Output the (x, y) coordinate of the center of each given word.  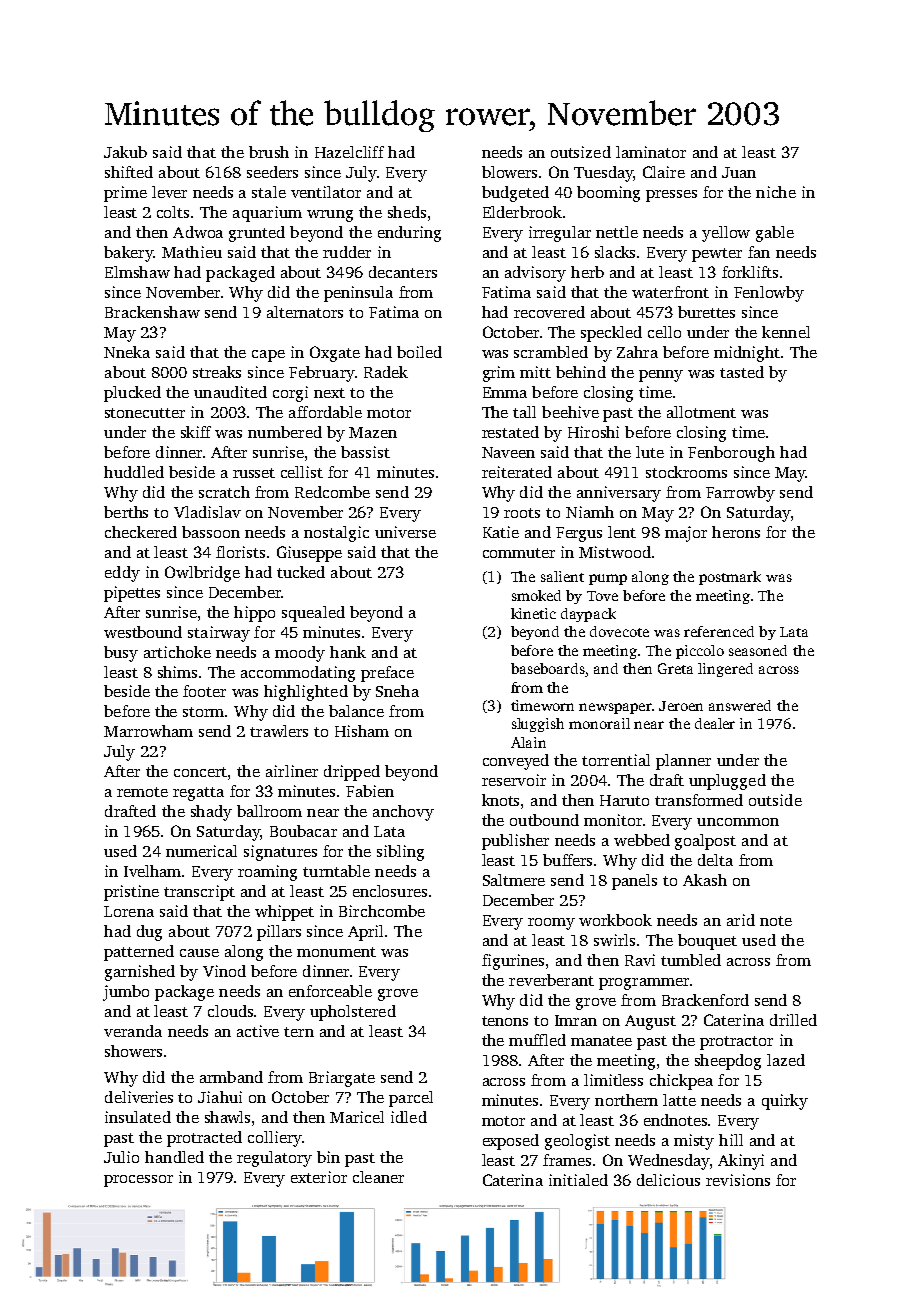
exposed (511, 1142)
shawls (227, 1117)
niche (776, 192)
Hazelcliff (349, 152)
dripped (352, 773)
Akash (705, 880)
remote (142, 792)
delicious (668, 1180)
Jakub (125, 152)
